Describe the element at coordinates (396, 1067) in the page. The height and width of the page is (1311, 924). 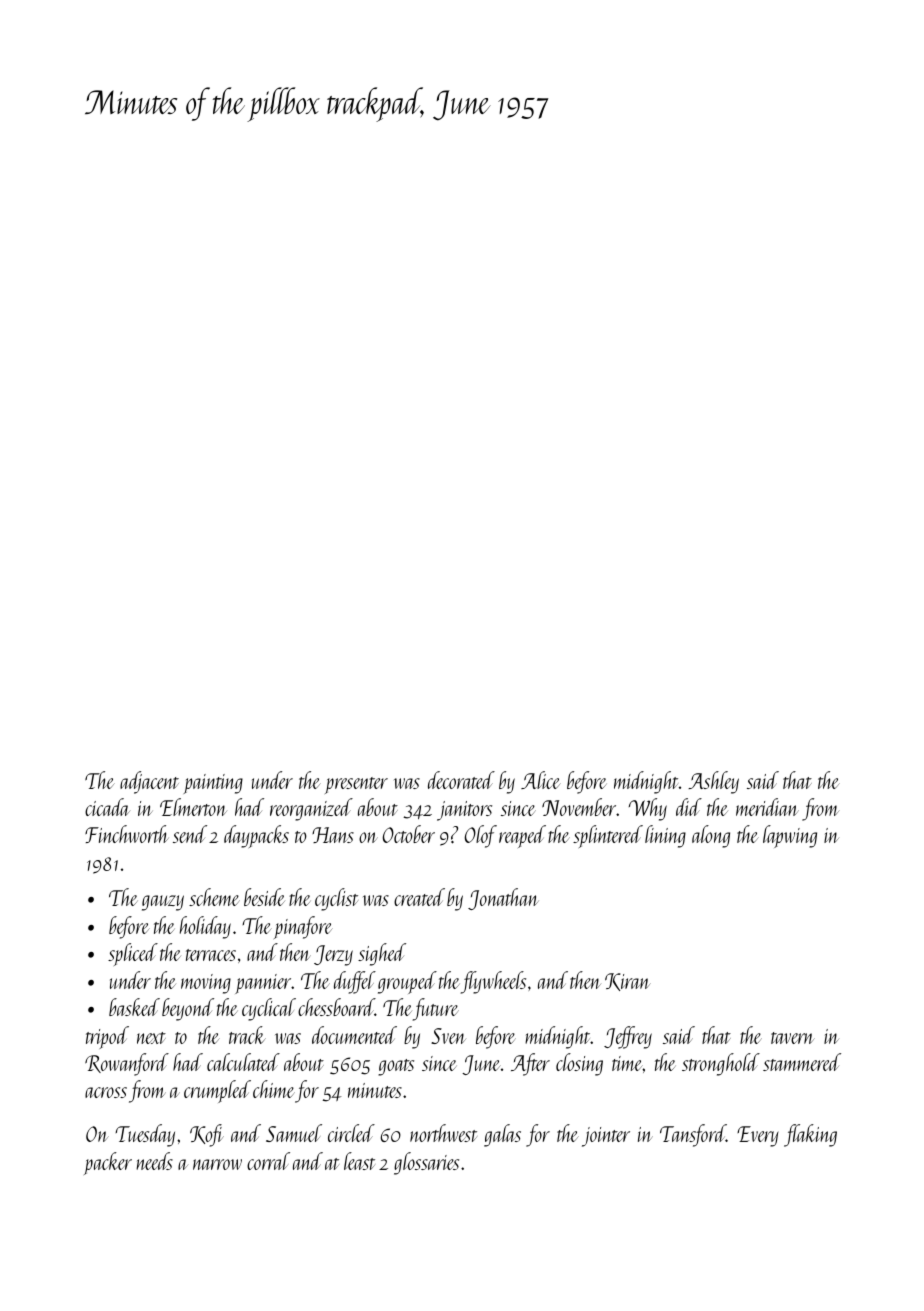
I see `goats` at that location.
